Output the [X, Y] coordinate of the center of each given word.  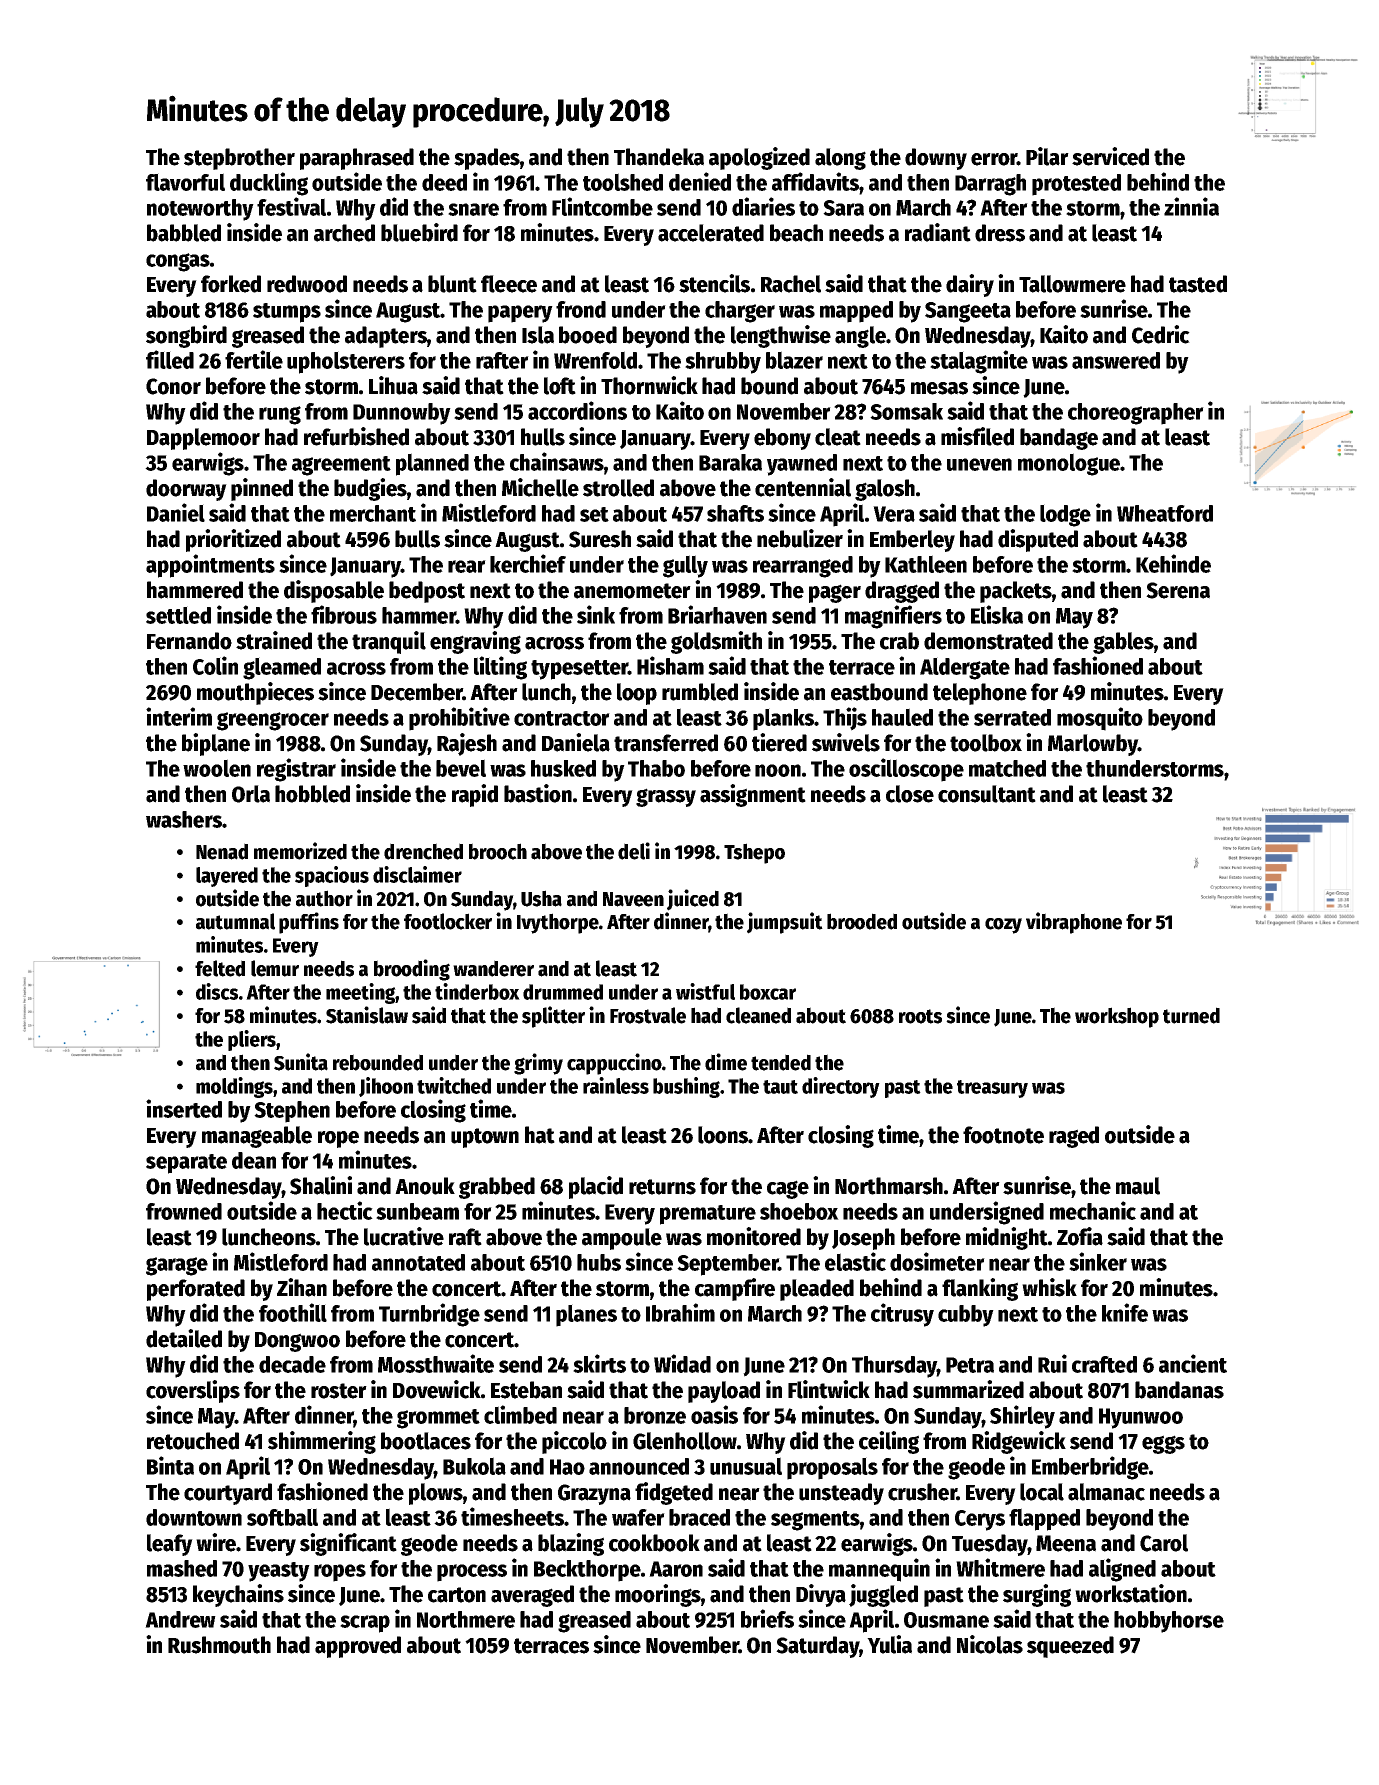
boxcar [768, 992]
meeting [361, 993]
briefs [767, 1618]
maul [1138, 1186]
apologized [759, 158]
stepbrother [239, 159]
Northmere [466, 1619]
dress [1000, 233]
